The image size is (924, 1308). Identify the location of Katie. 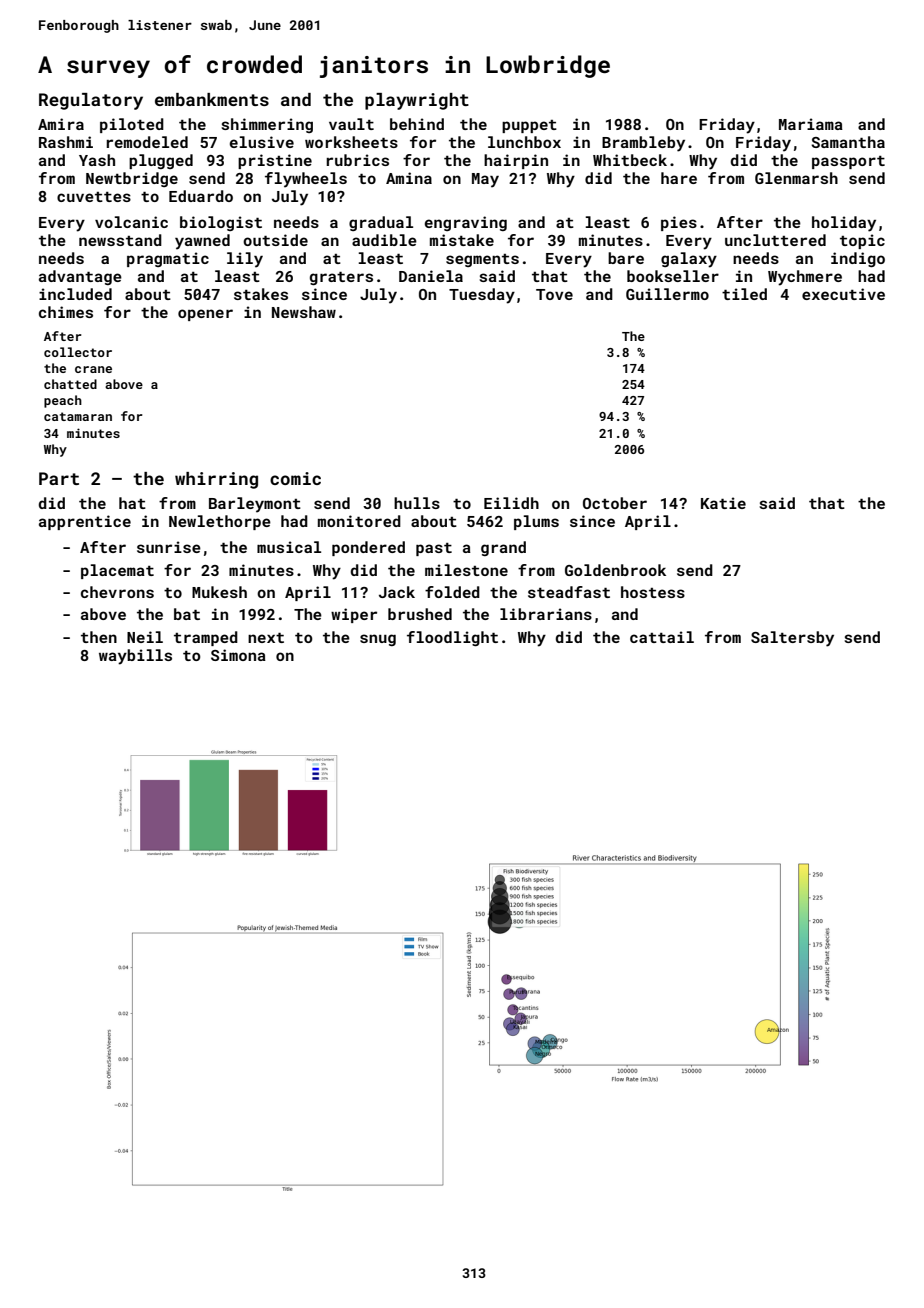
(723, 503).
